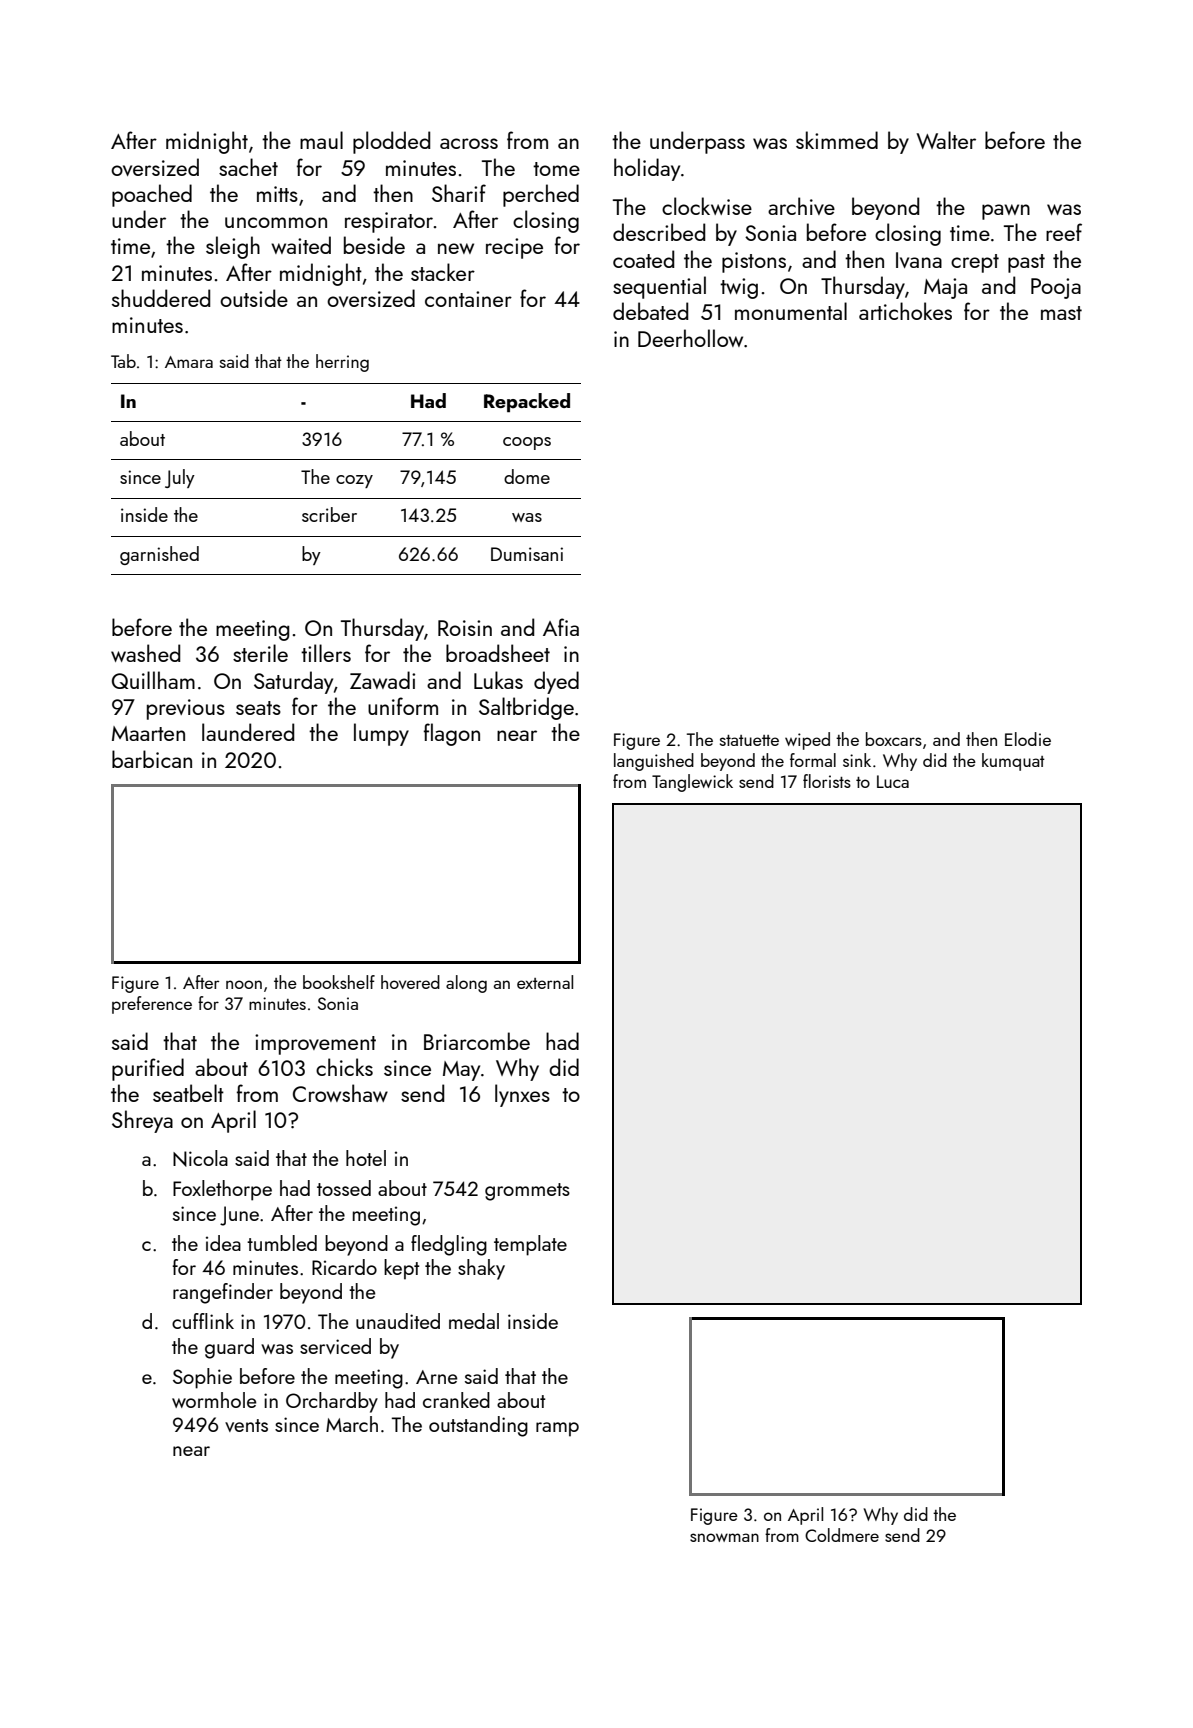 The image size is (1193, 1728). I want to click on Coldmere, so click(842, 1535).
